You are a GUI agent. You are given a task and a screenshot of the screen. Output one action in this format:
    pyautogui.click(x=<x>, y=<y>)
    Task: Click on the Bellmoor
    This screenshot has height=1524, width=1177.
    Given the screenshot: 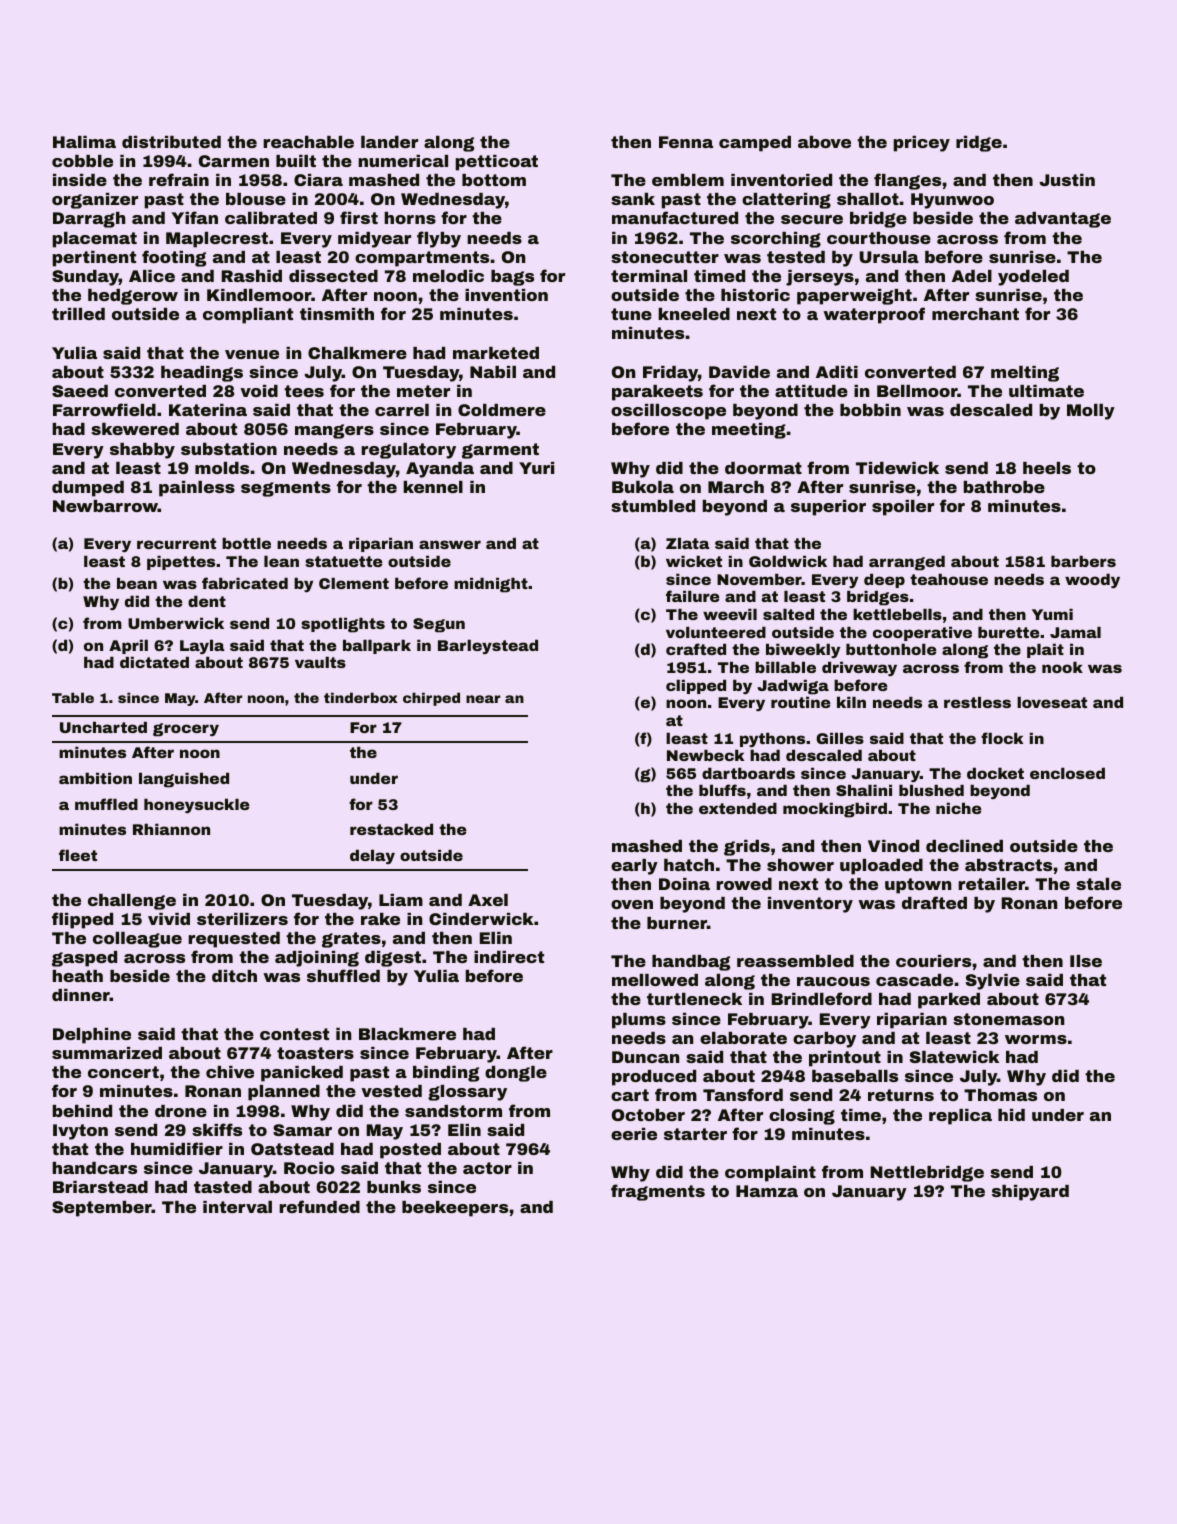 What is the action you would take?
    pyautogui.click(x=917, y=391)
